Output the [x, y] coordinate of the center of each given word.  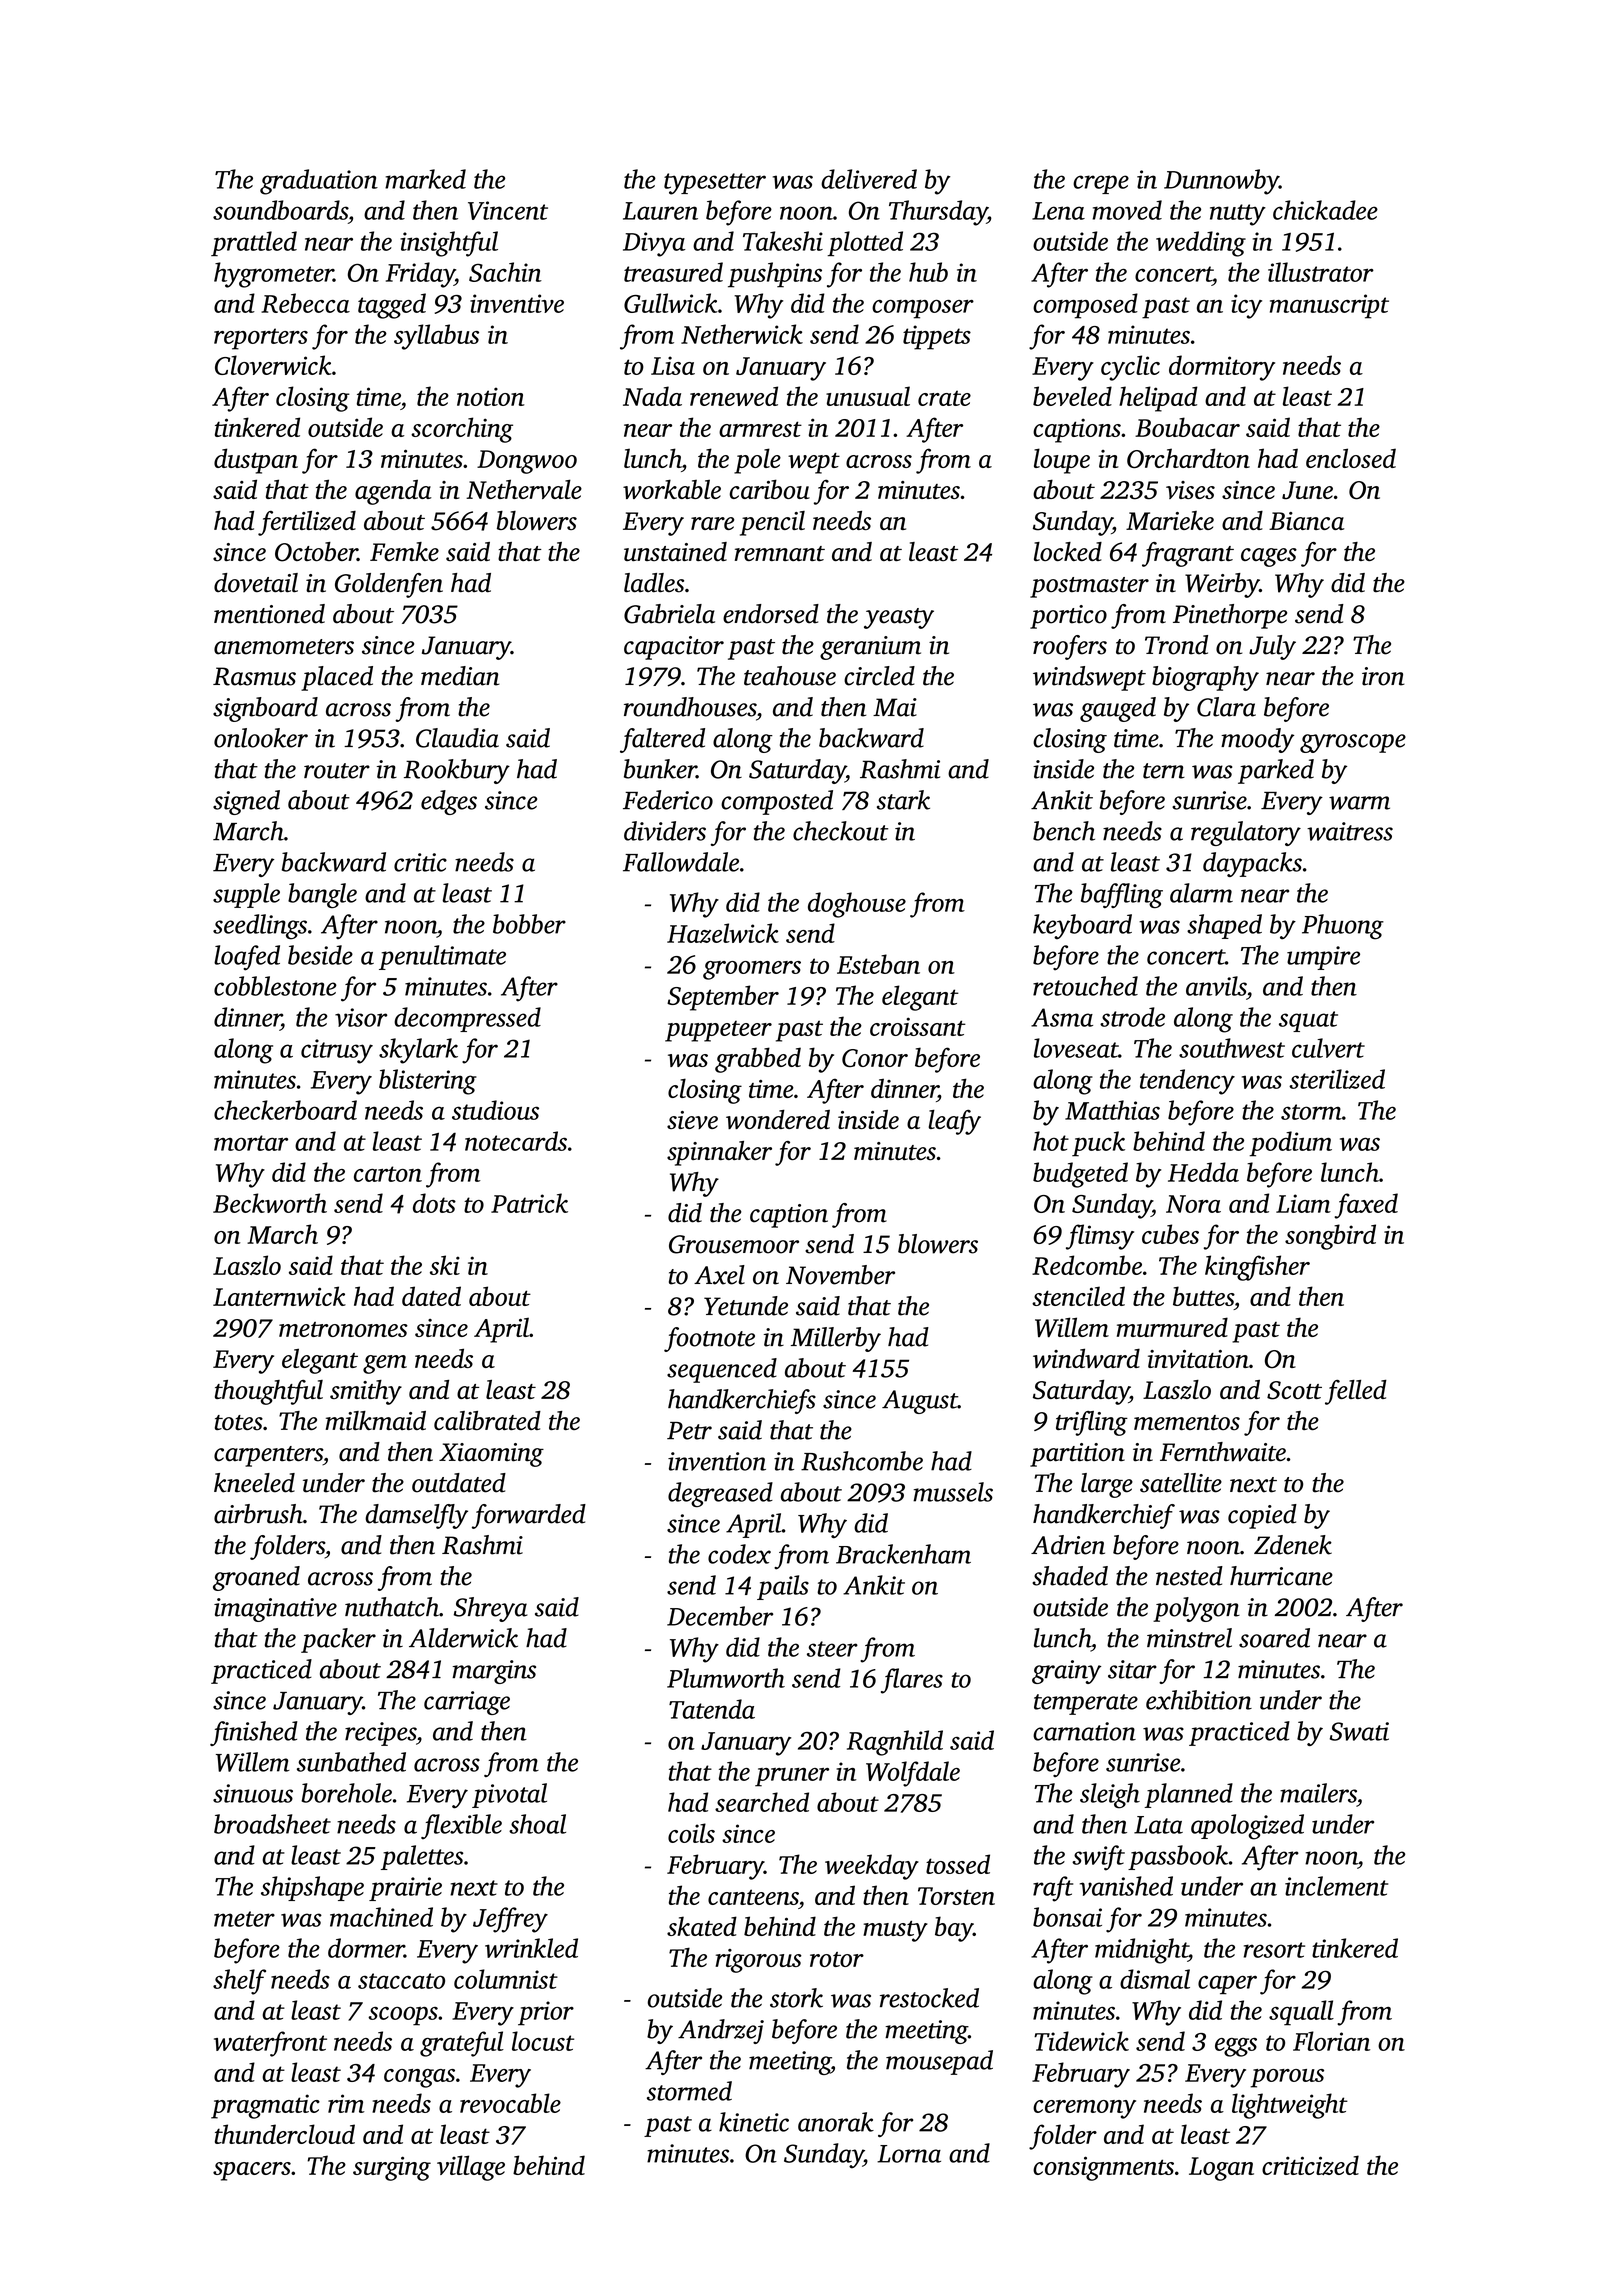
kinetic [754, 2122]
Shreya [490, 1609]
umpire [1323, 958]
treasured [673, 272]
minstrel [1189, 1638]
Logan [1221, 2169]
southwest [1232, 1048]
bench [1064, 831]
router [337, 771]
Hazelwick [723, 933]
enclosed [1351, 458]
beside [320, 955]
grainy [1066, 1672]
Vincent [508, 210]
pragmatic [265, 2106]
